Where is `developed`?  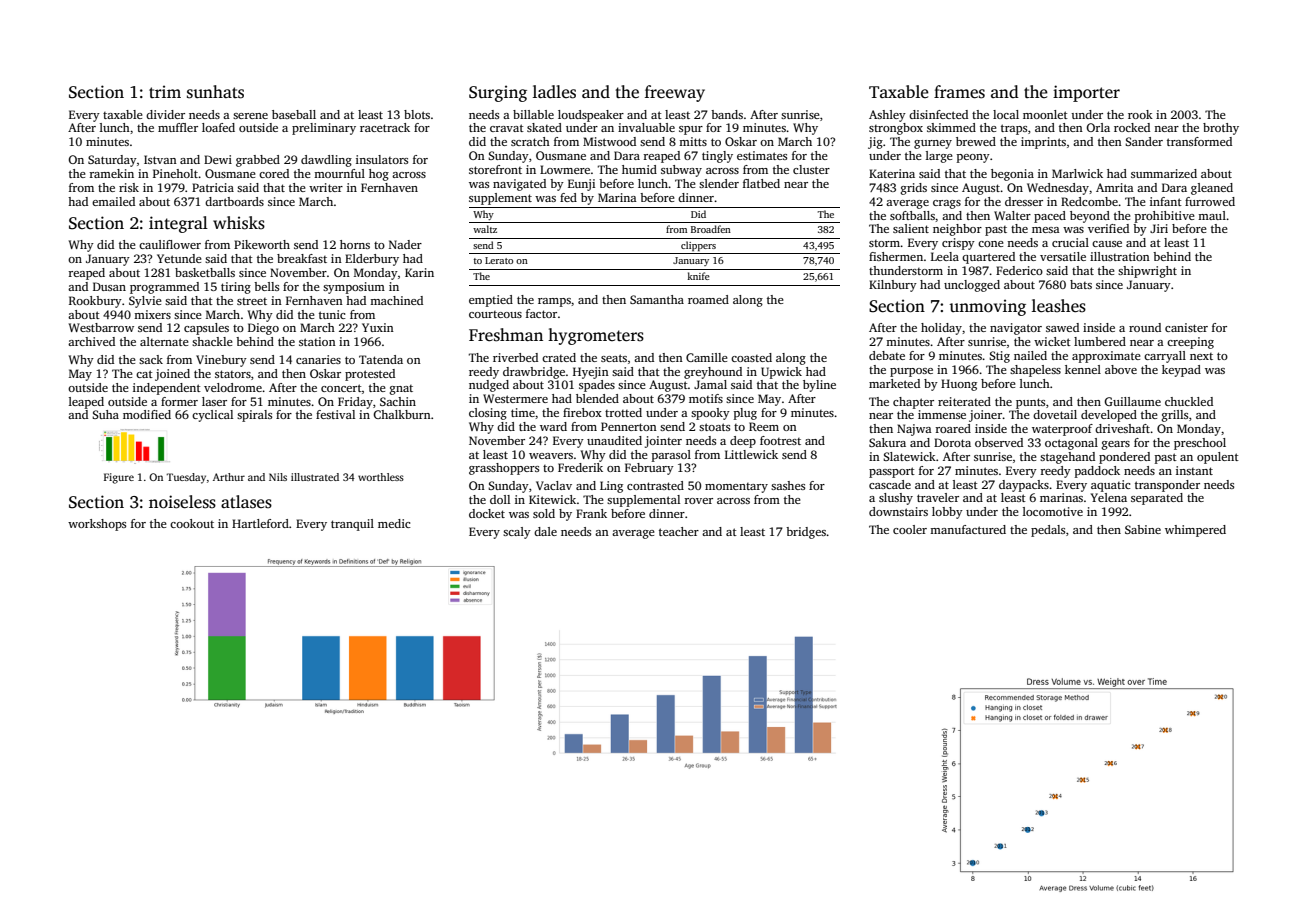 developed is located at coordinates (1109, 416).
